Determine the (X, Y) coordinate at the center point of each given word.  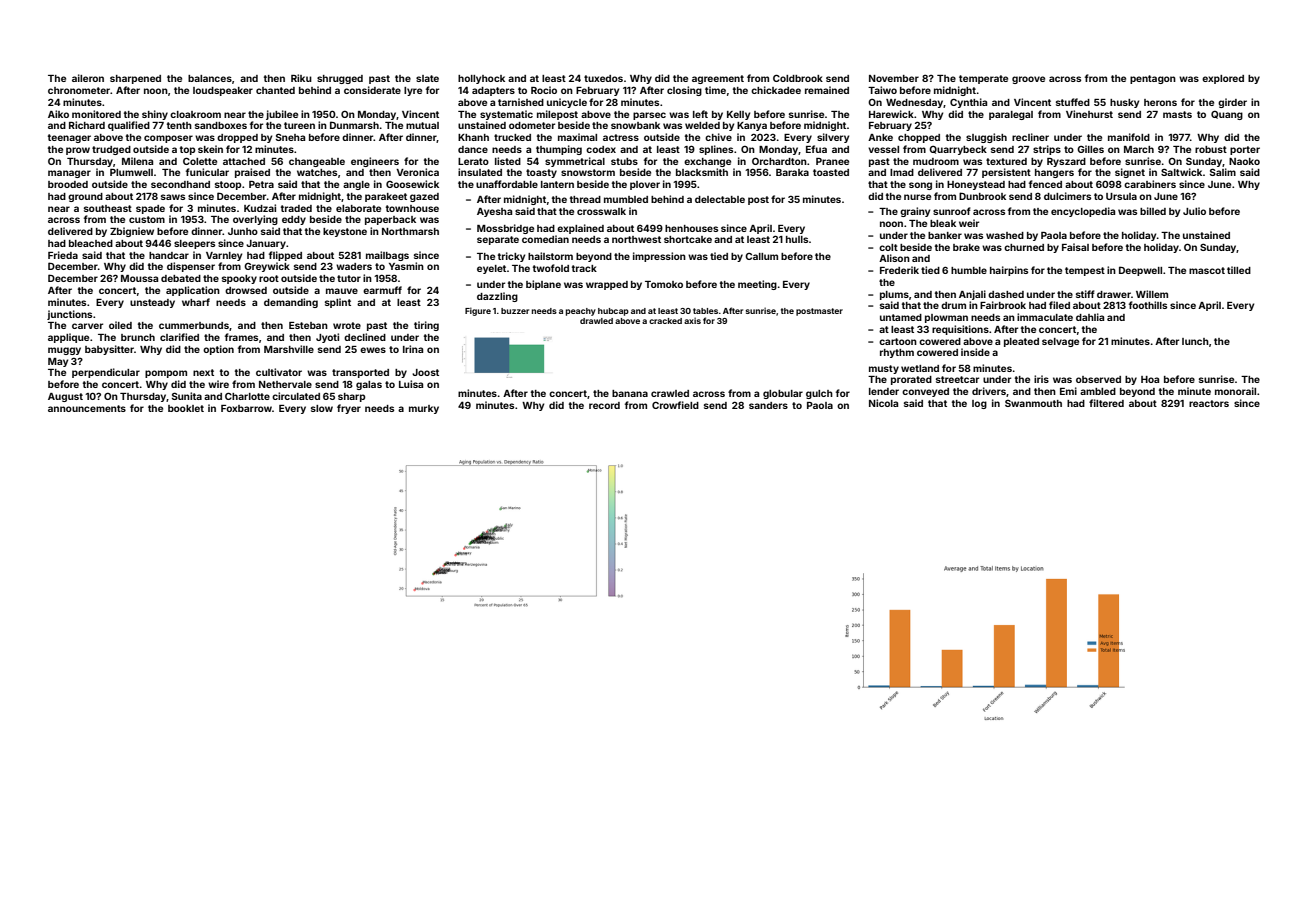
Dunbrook (982, 196)
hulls (797, 239)
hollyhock (481, 79)
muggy (64, 351)
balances (210, 78)
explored (1223, 79)
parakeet (386, 197)
